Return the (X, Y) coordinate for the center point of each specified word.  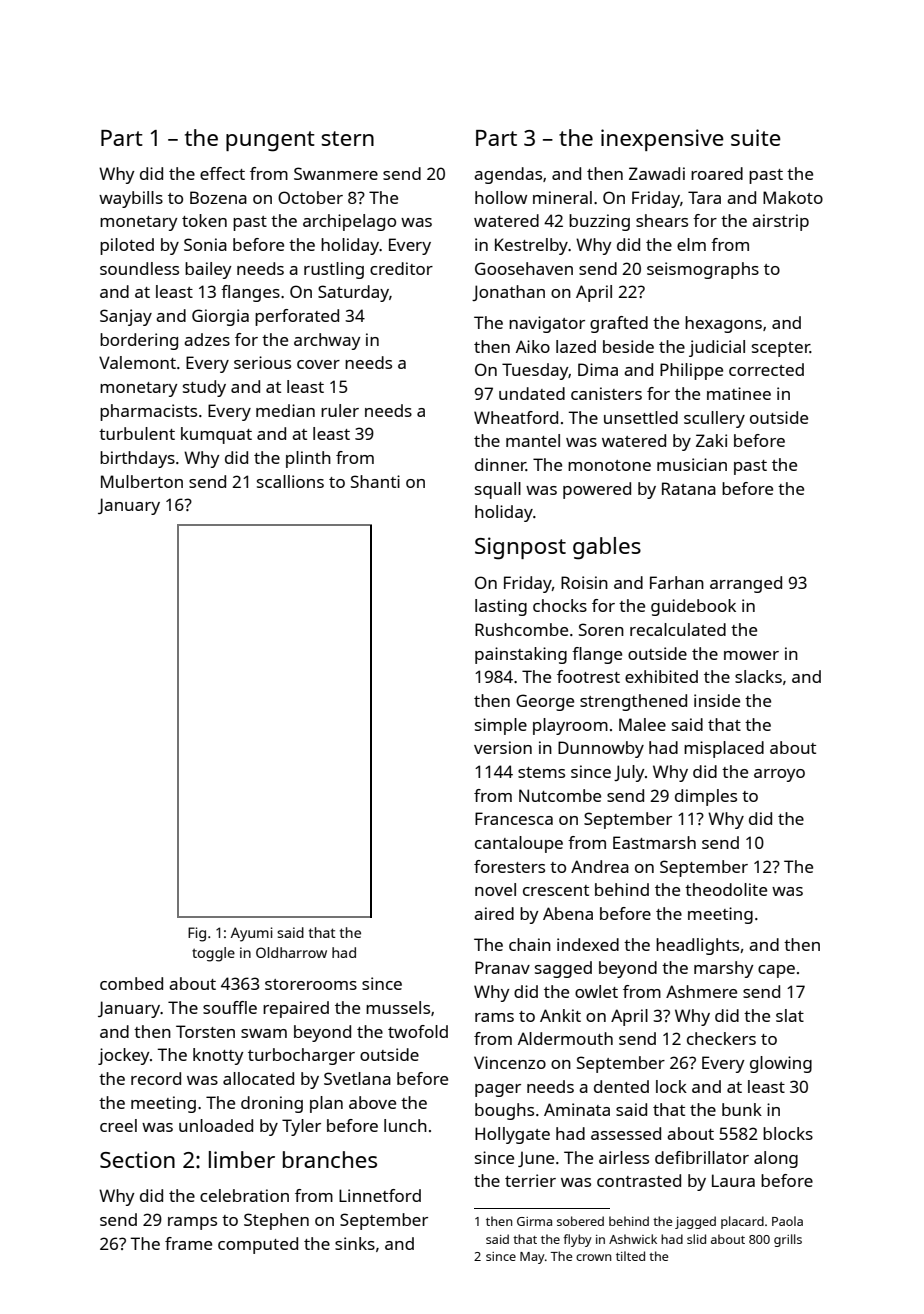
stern (347, 138)
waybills (131, 199)
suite (756, 137)
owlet (596, 991)
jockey (124, 1056)
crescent (556, 890)
